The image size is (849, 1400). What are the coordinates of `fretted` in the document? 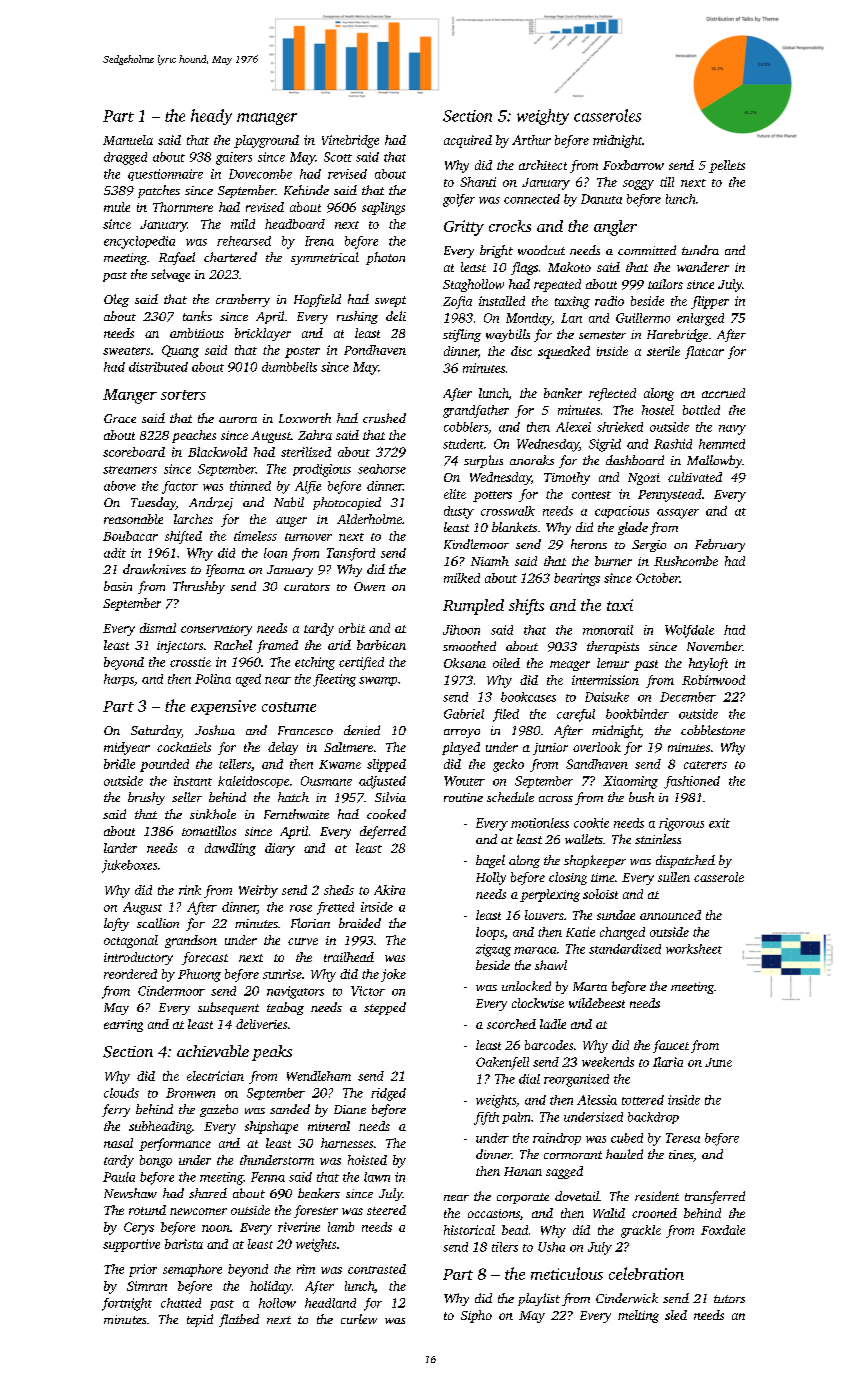 It's located at (335, 908).
